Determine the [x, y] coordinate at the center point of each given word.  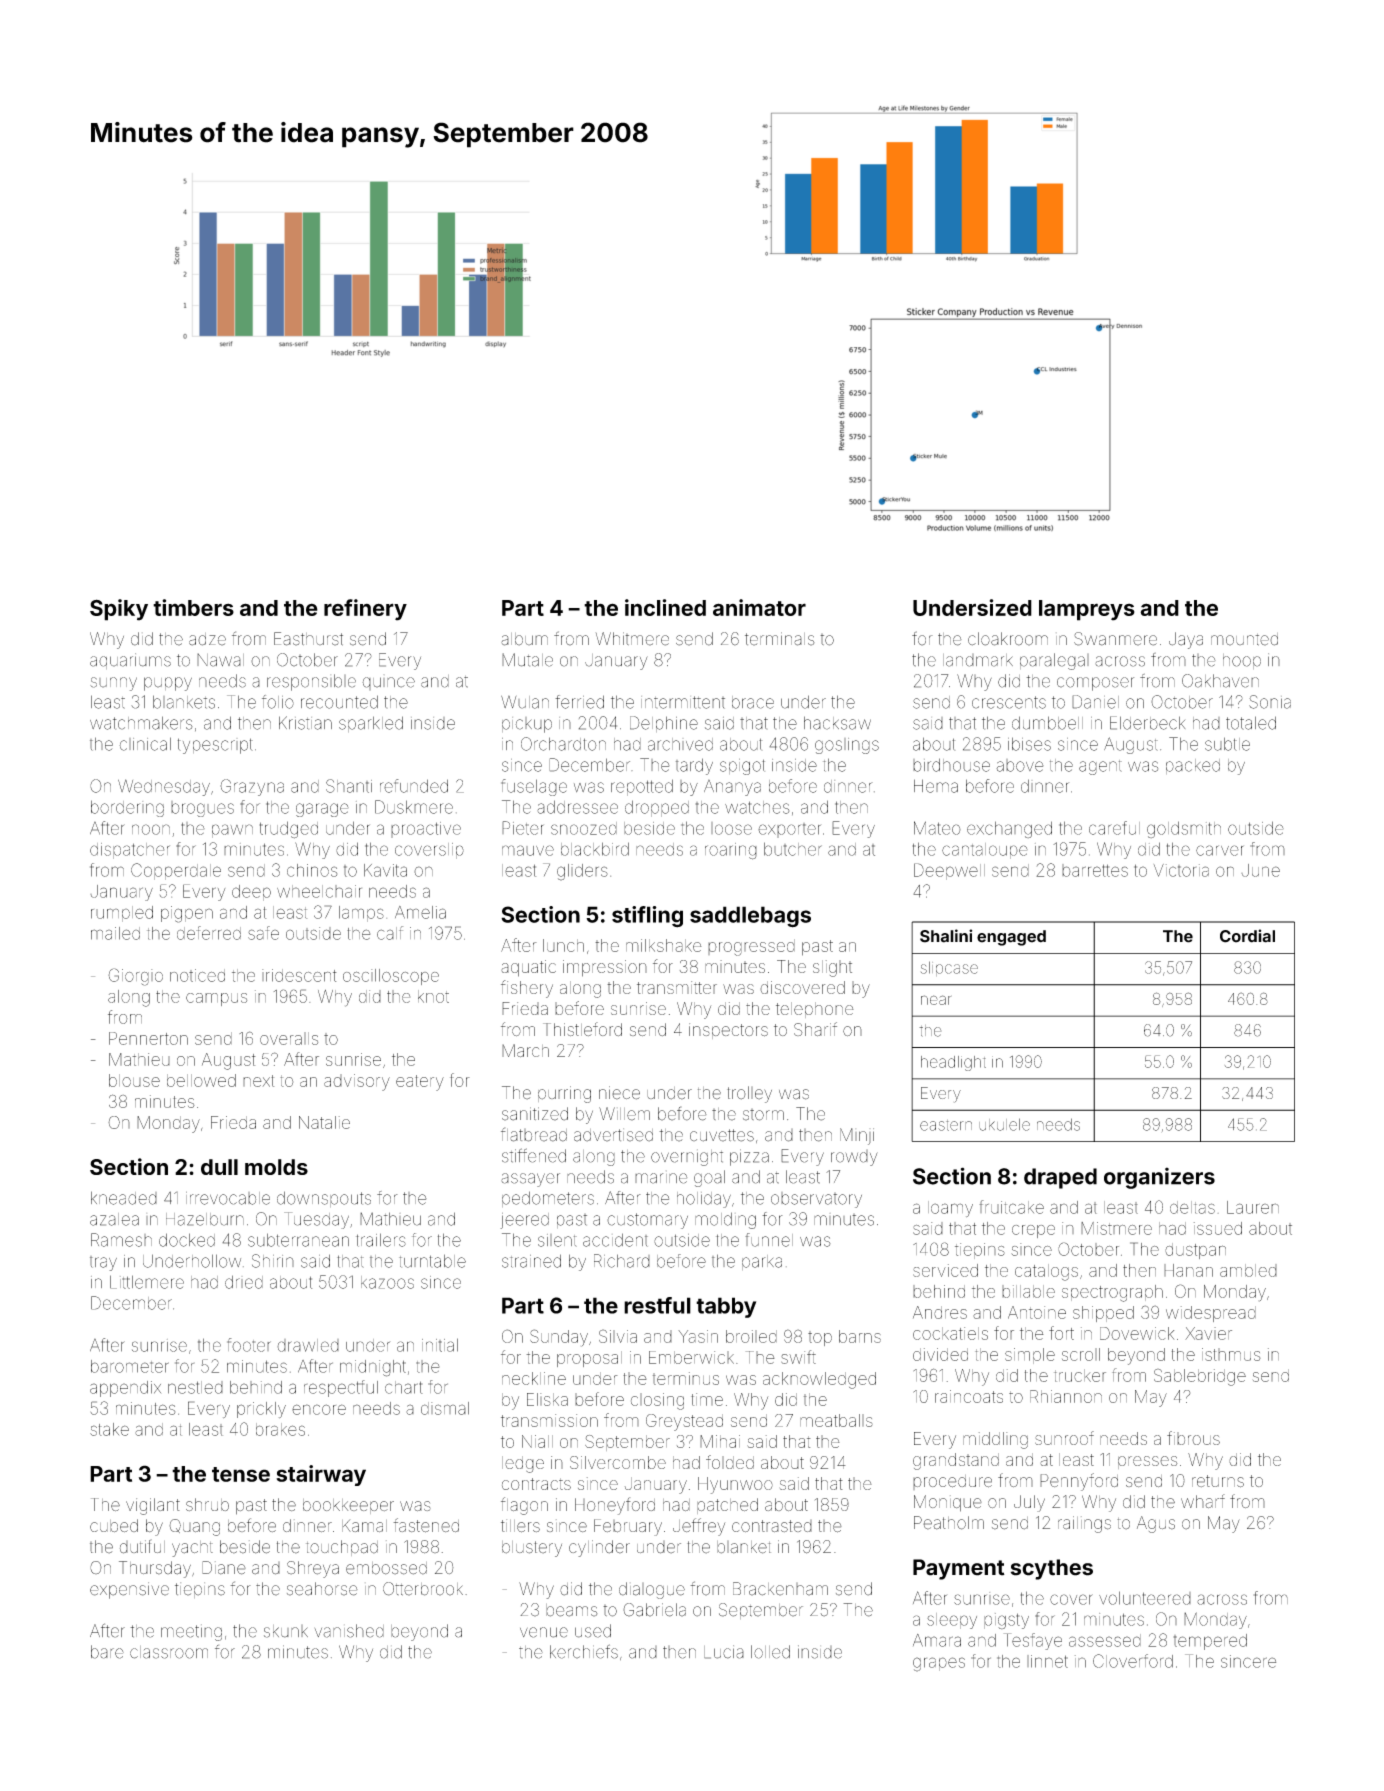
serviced [945, 1270]
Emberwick [691, 1357]
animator [759, 607]
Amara [937, 1640]
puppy [168, 684]
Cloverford [1133, 1661]
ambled [1248, 1270]
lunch [563, 945]
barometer [130, 1366]
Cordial [1247, 936]
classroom [169, 1652]
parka [762, 1262]
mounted [1244, 639]
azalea [114, 1219]
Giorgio [135, 977]
